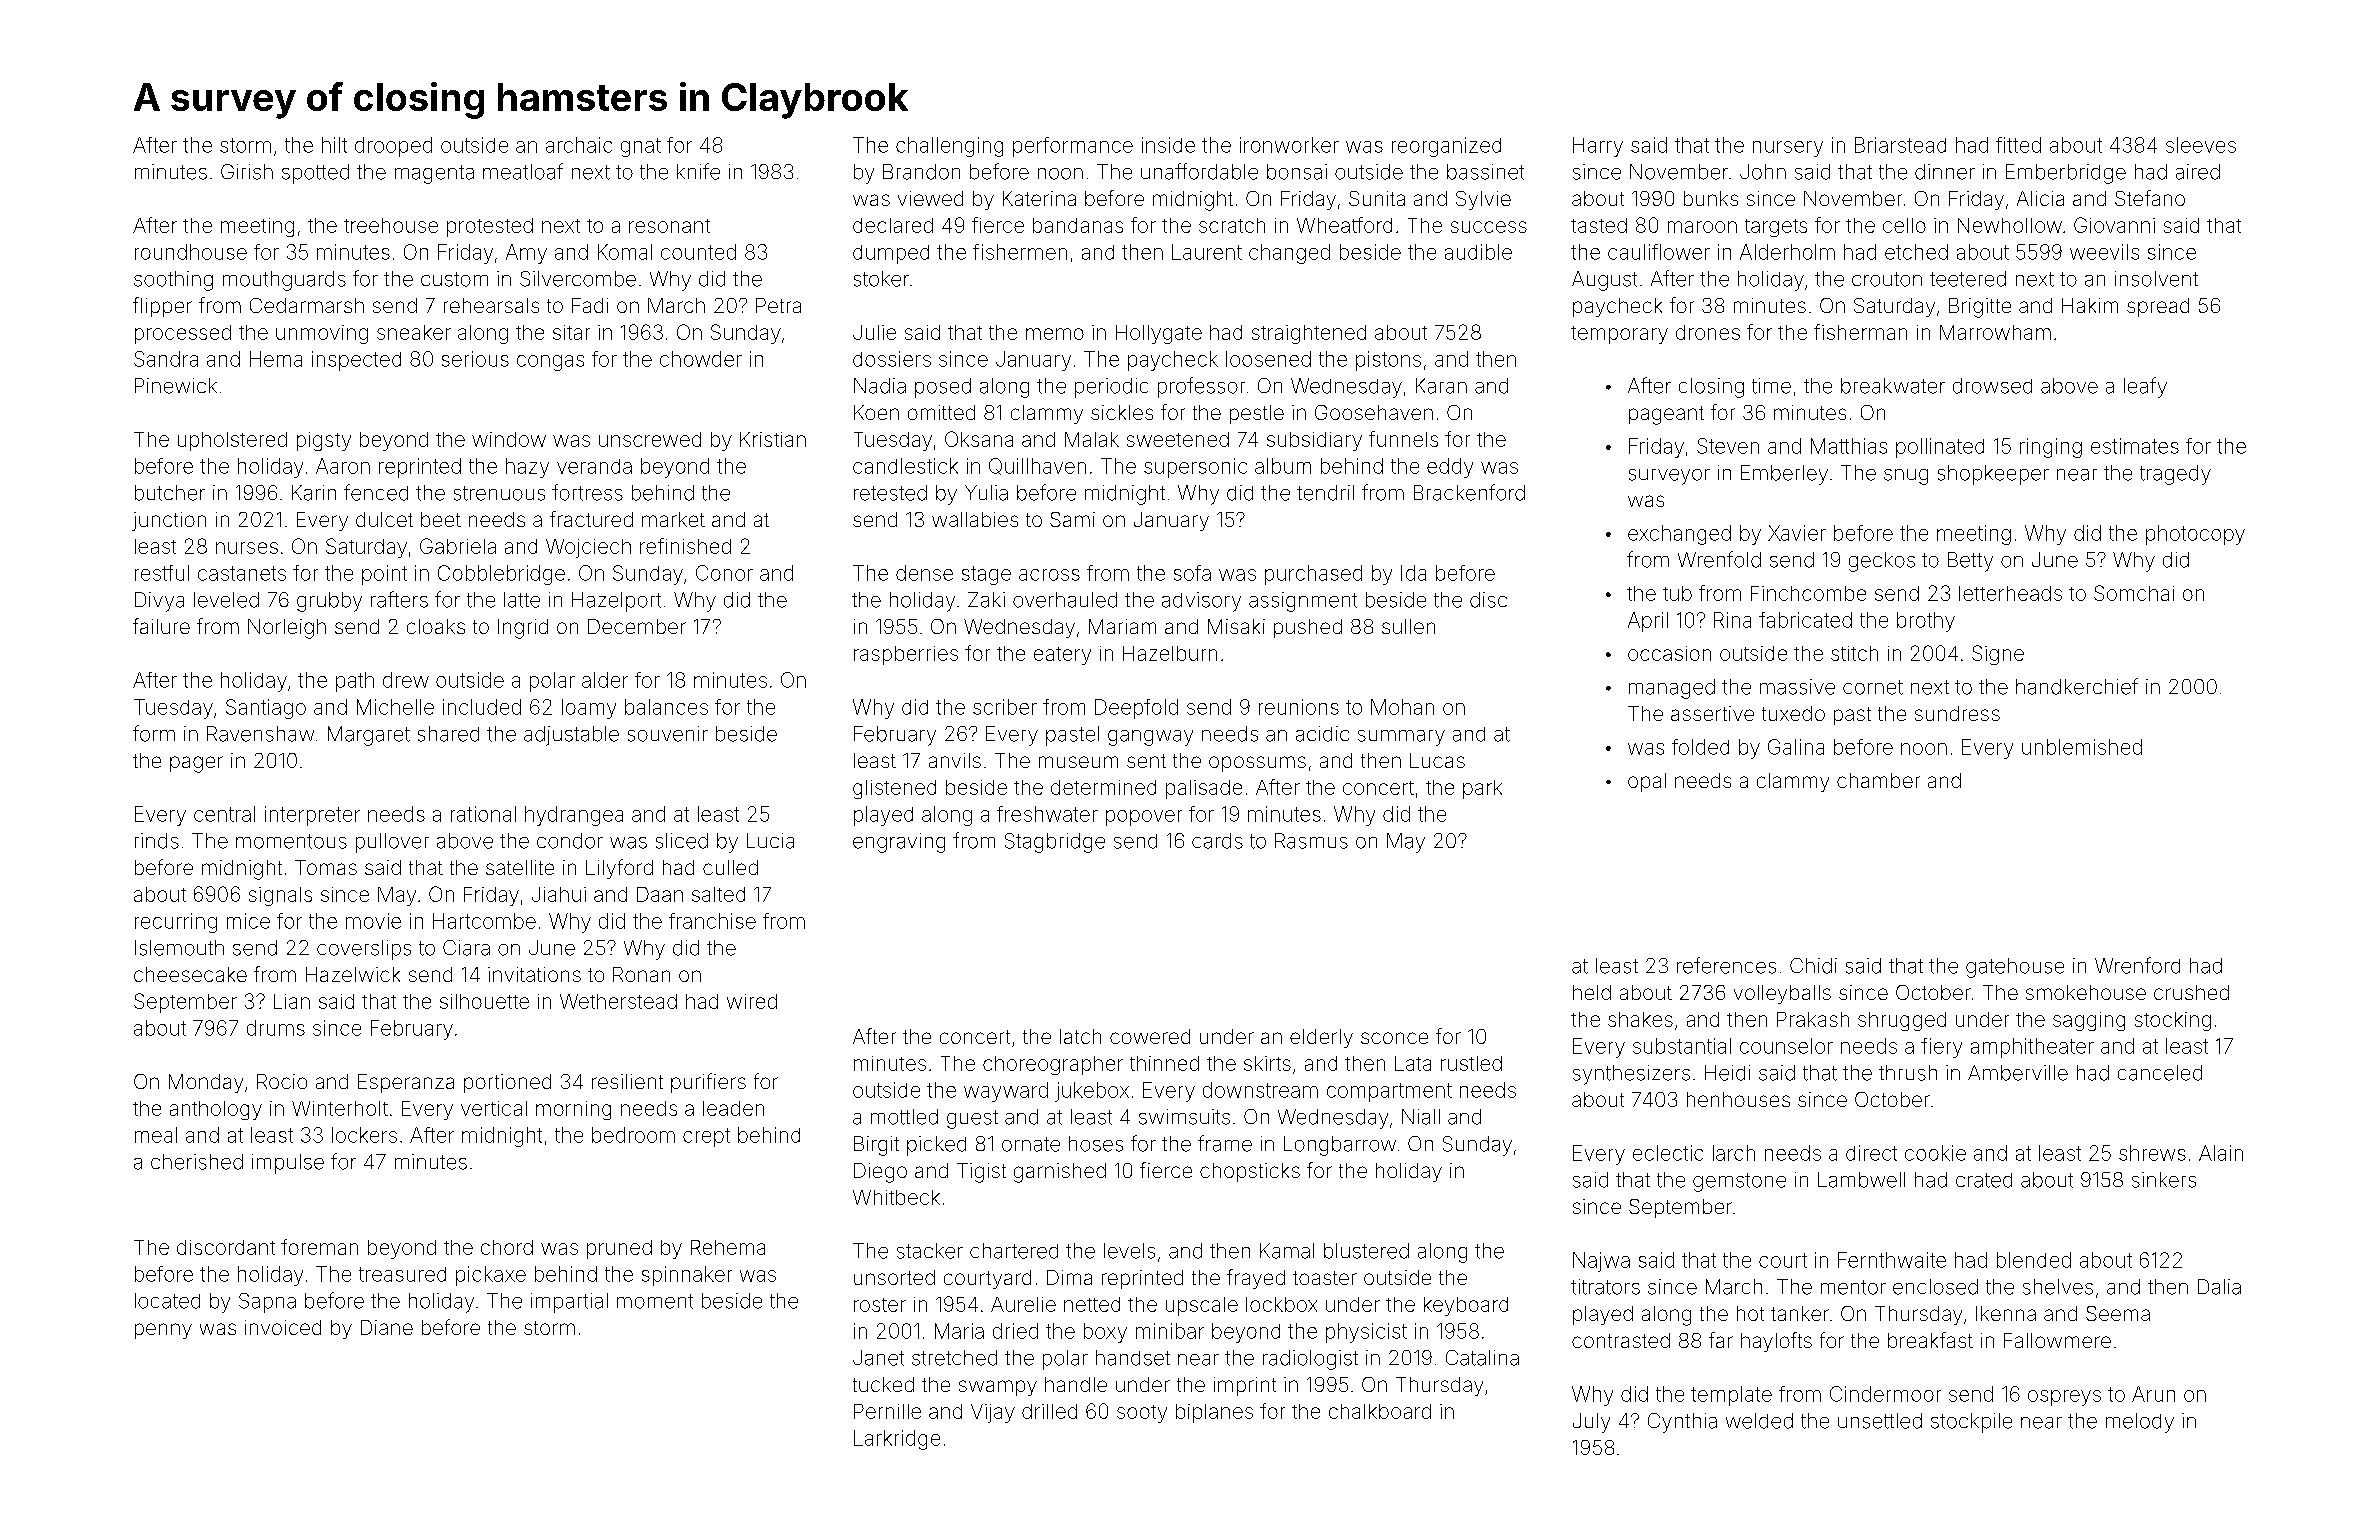  Describe the element at coordinates (393, 147) in the screenshot. I see `drooped` at that location.
